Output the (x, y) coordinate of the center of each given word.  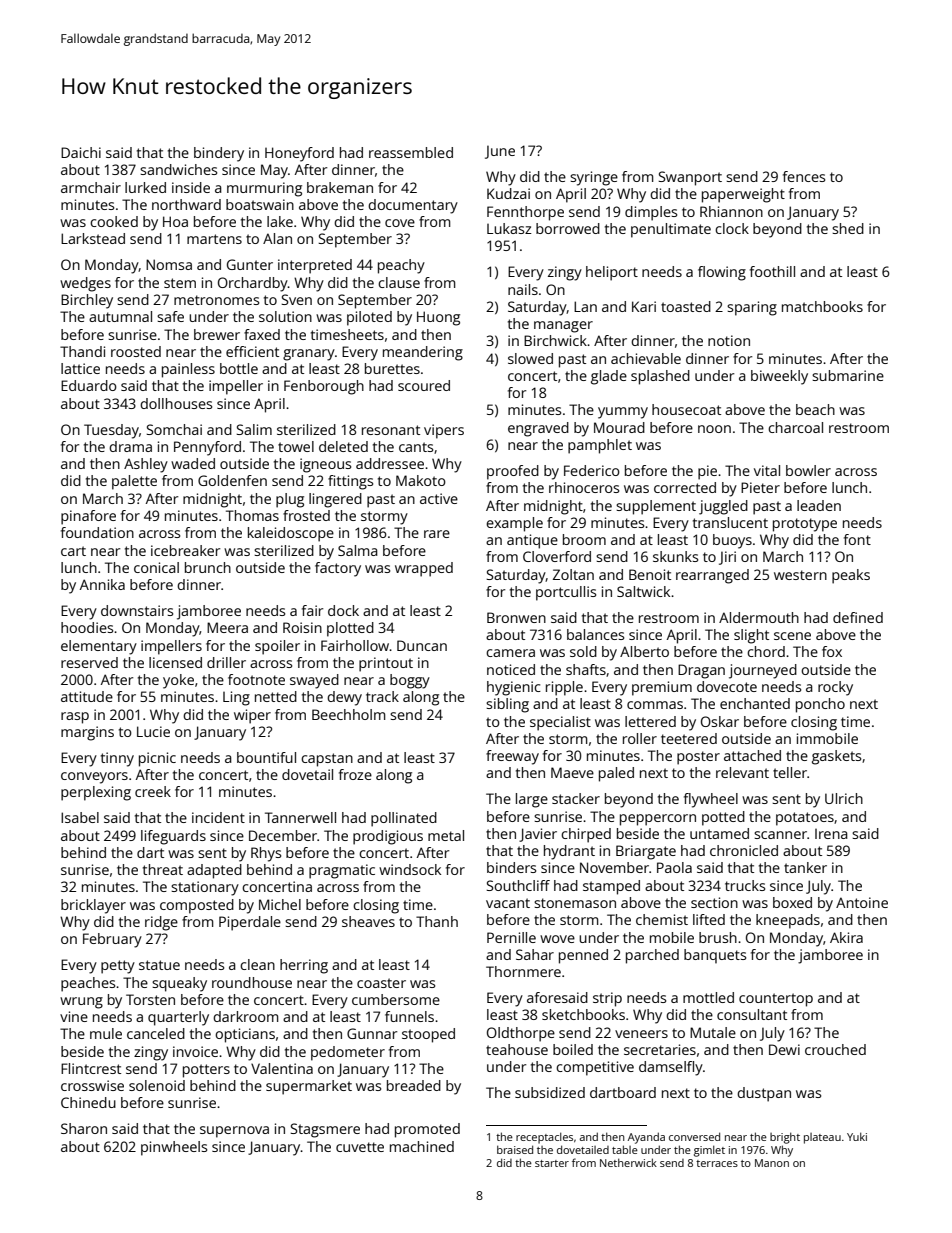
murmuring (264, 189)
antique (532, 541)
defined (858, 617)
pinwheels (174, 1148)
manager (563, 327)
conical (156, 567)
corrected (685, 487)
